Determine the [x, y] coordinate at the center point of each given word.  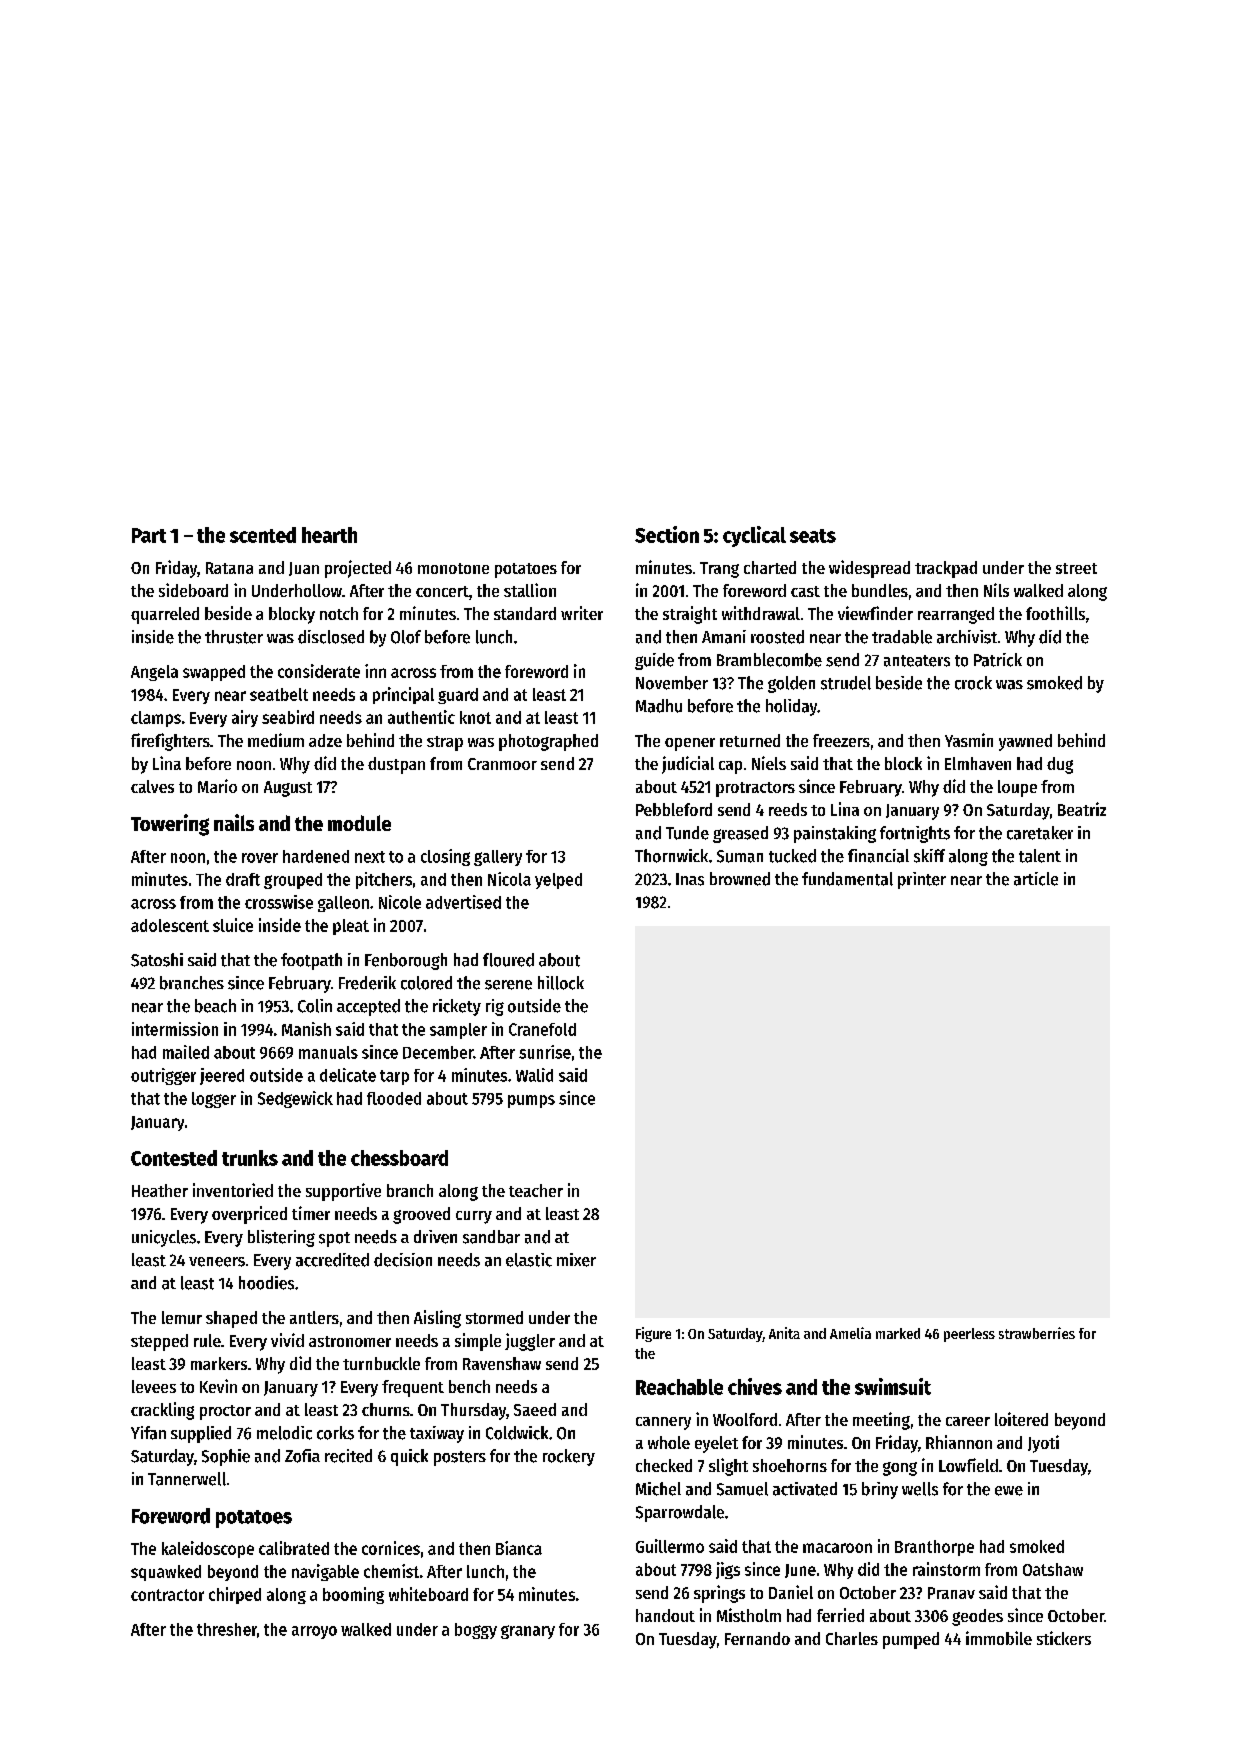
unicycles [164, 1238]
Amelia [850, 1333]
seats [813, 536]
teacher [536, 1190]
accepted [368, 1007]
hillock [561, 983]
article [1036, 879]
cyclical [754, 536]
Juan [304, 569]
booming [353, 1595]
